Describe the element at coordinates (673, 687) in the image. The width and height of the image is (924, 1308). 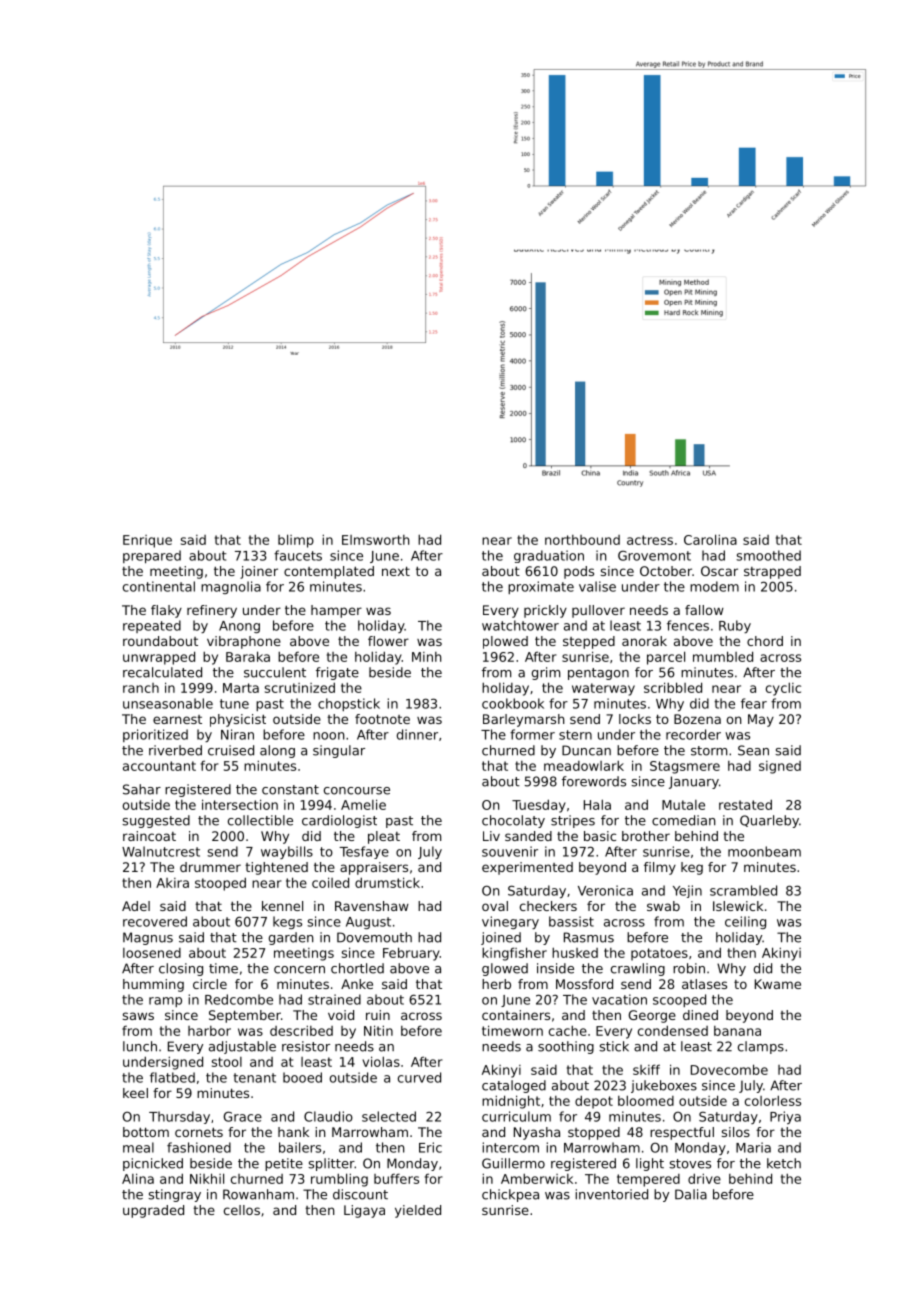
I see `scribbled` at that location.
